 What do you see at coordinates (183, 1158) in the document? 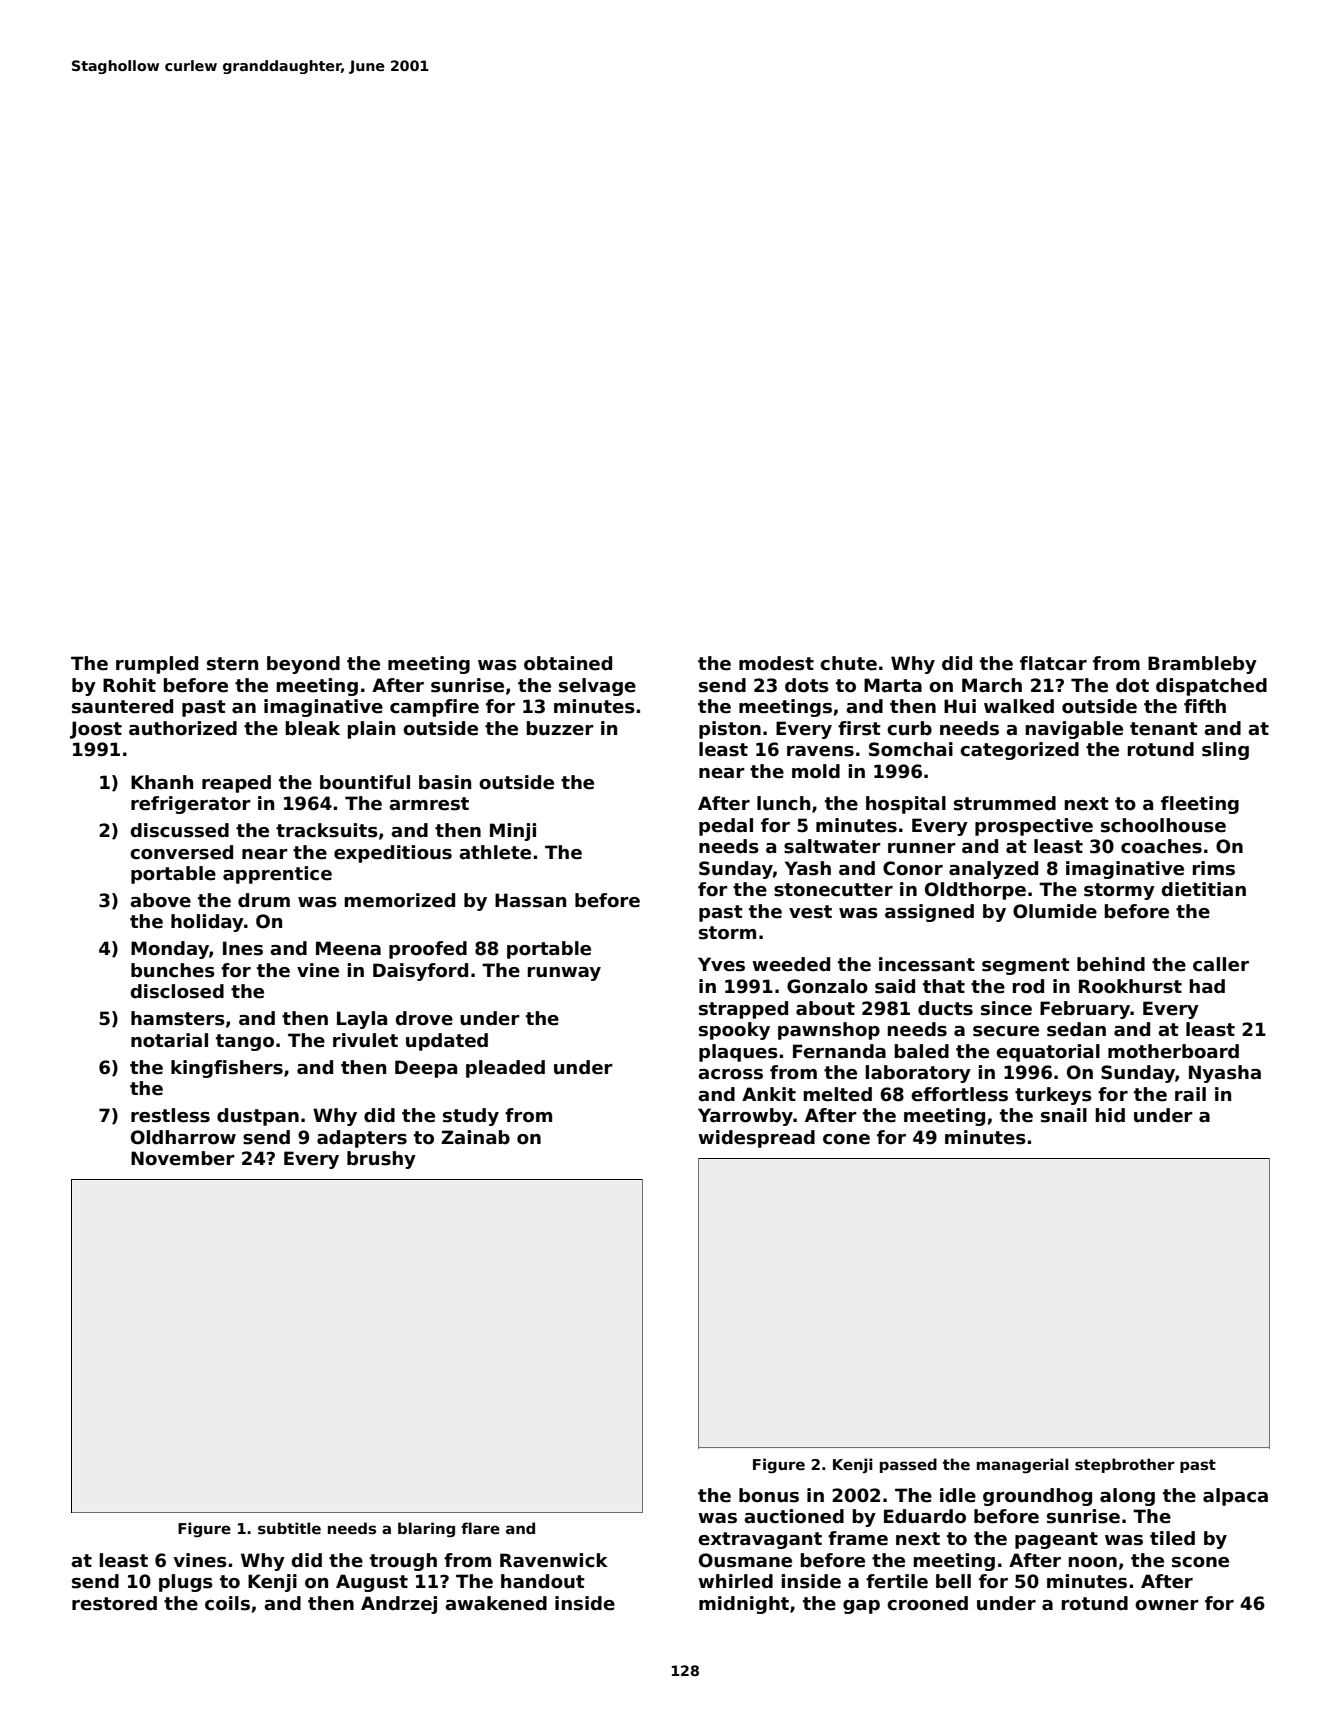
I see `November` at bounding box center [183, 1158].
